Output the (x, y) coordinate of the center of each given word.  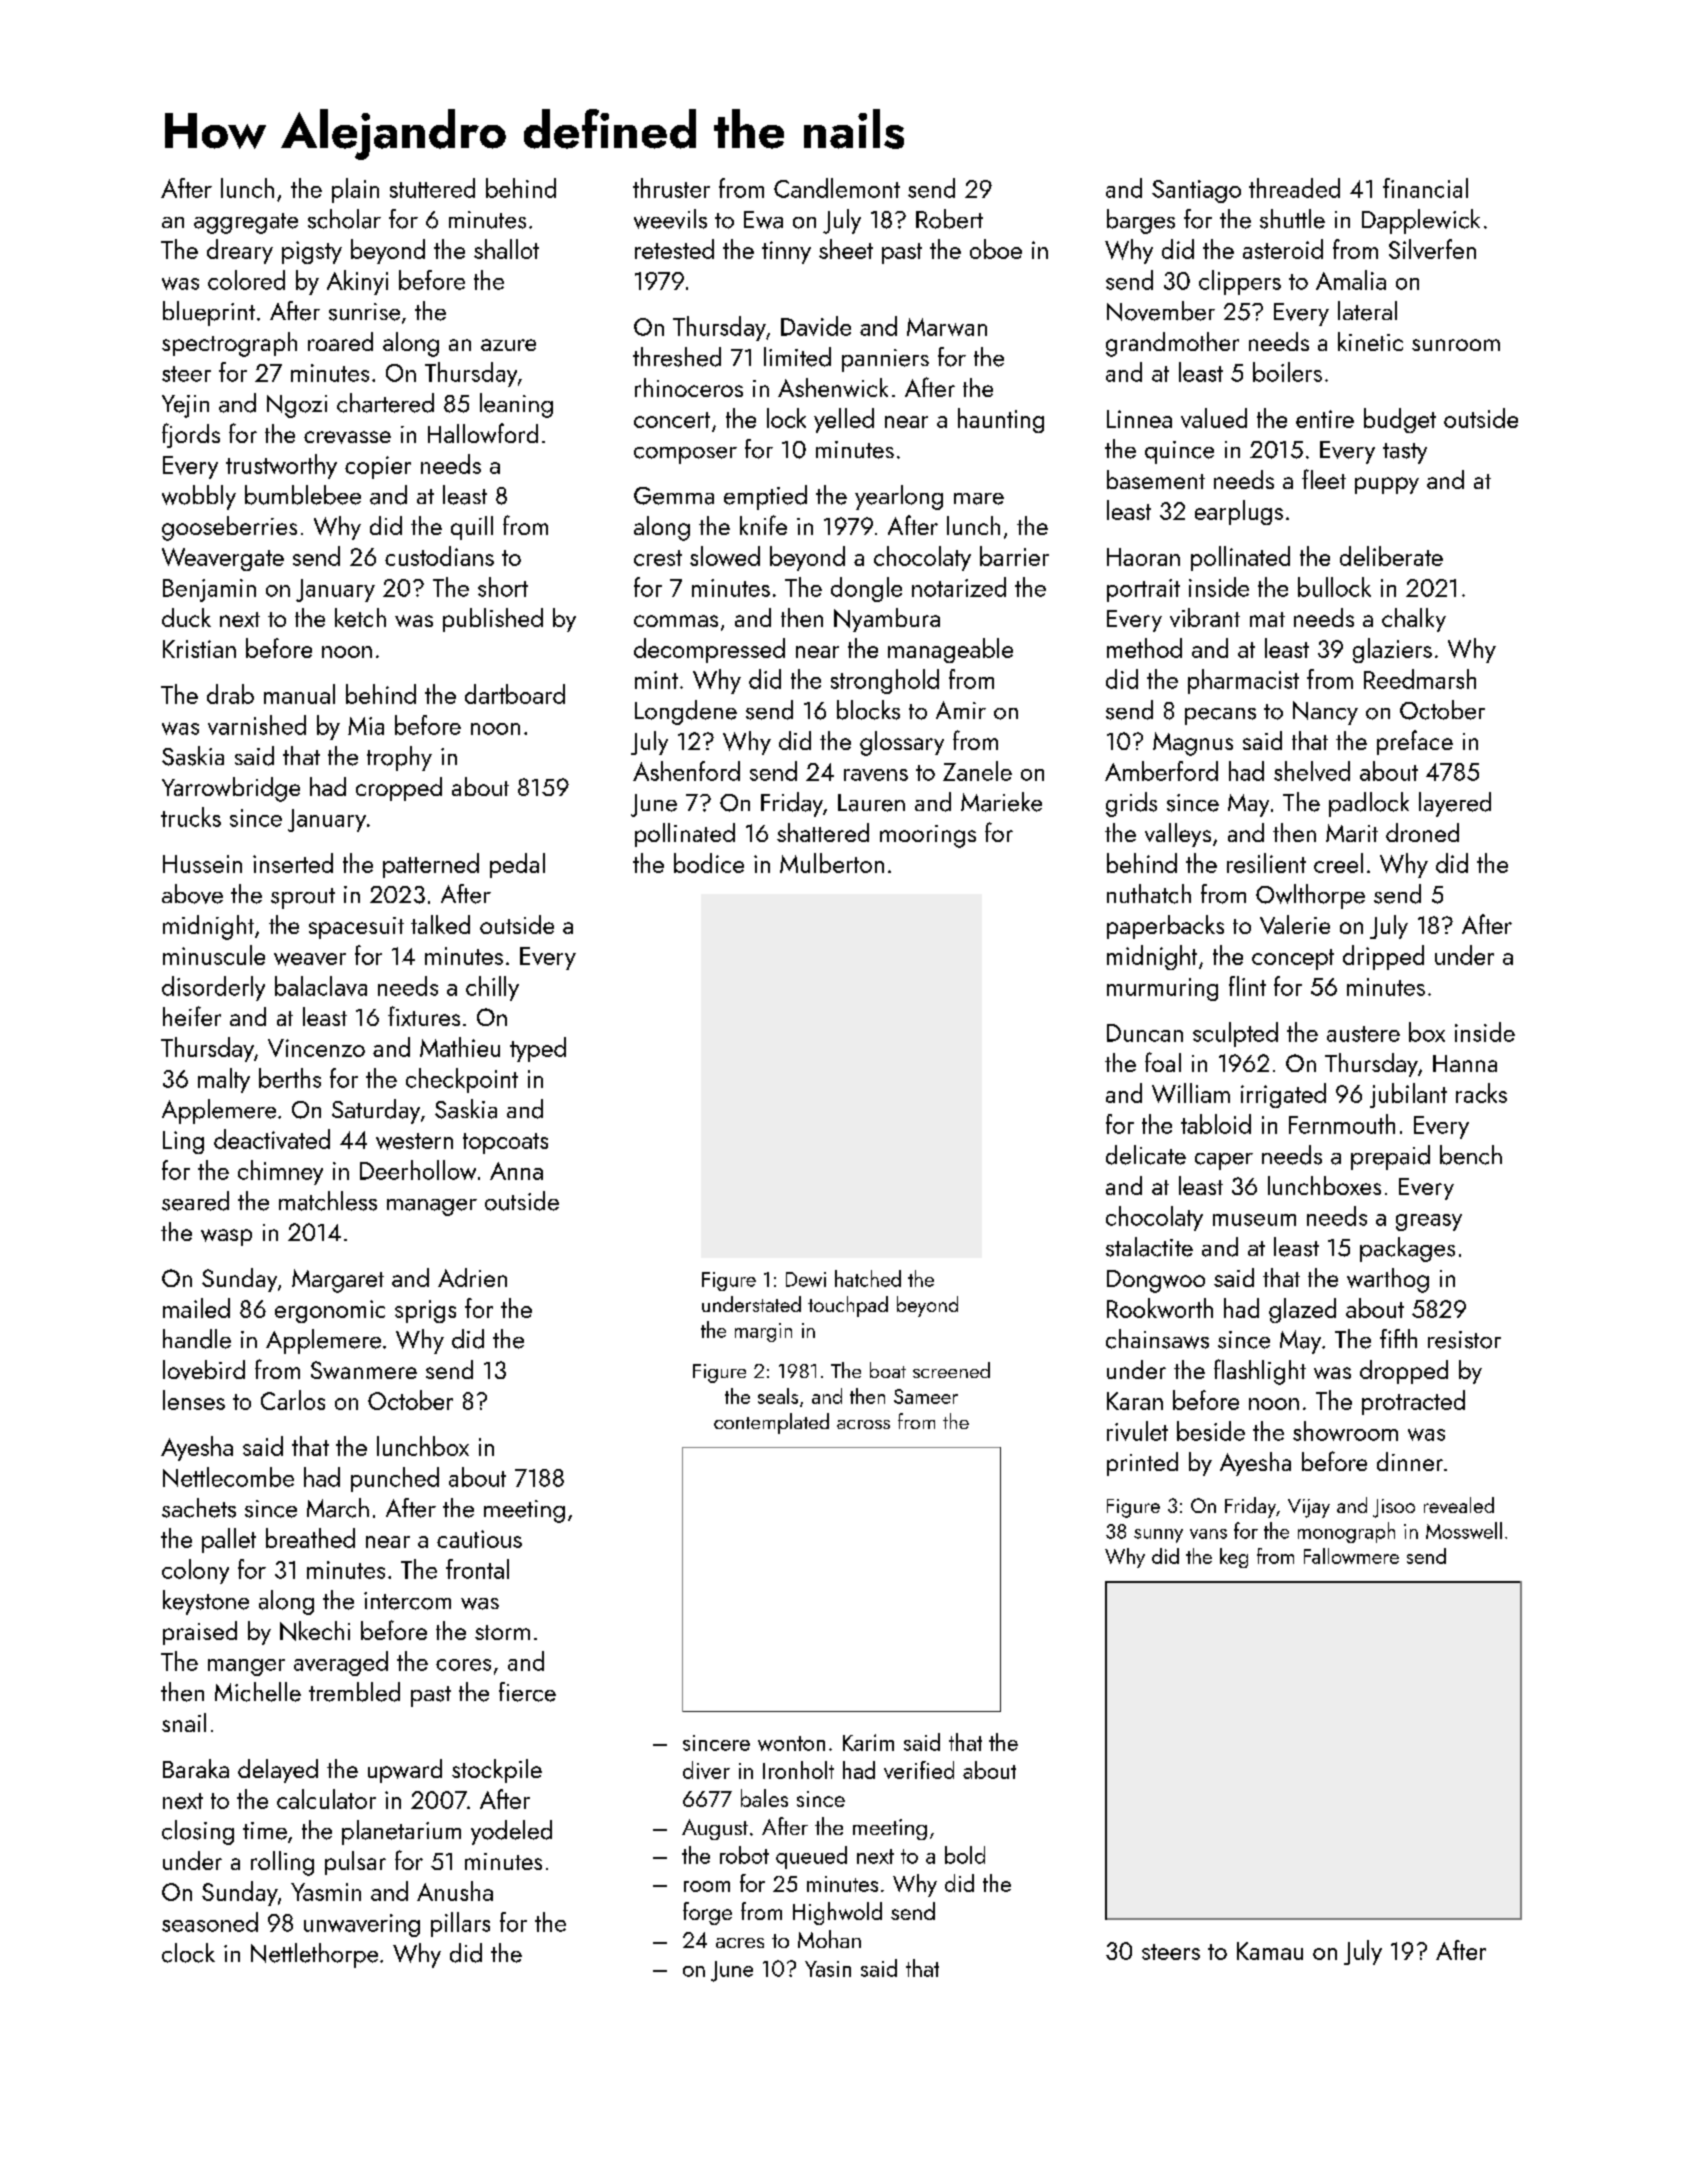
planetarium (401, 1832)
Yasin (828, 1969)
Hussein (202, 864)
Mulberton (832, 863)
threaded (1294, 188)
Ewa (763, 220)
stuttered (432, 188)
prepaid (1390, 1157)
